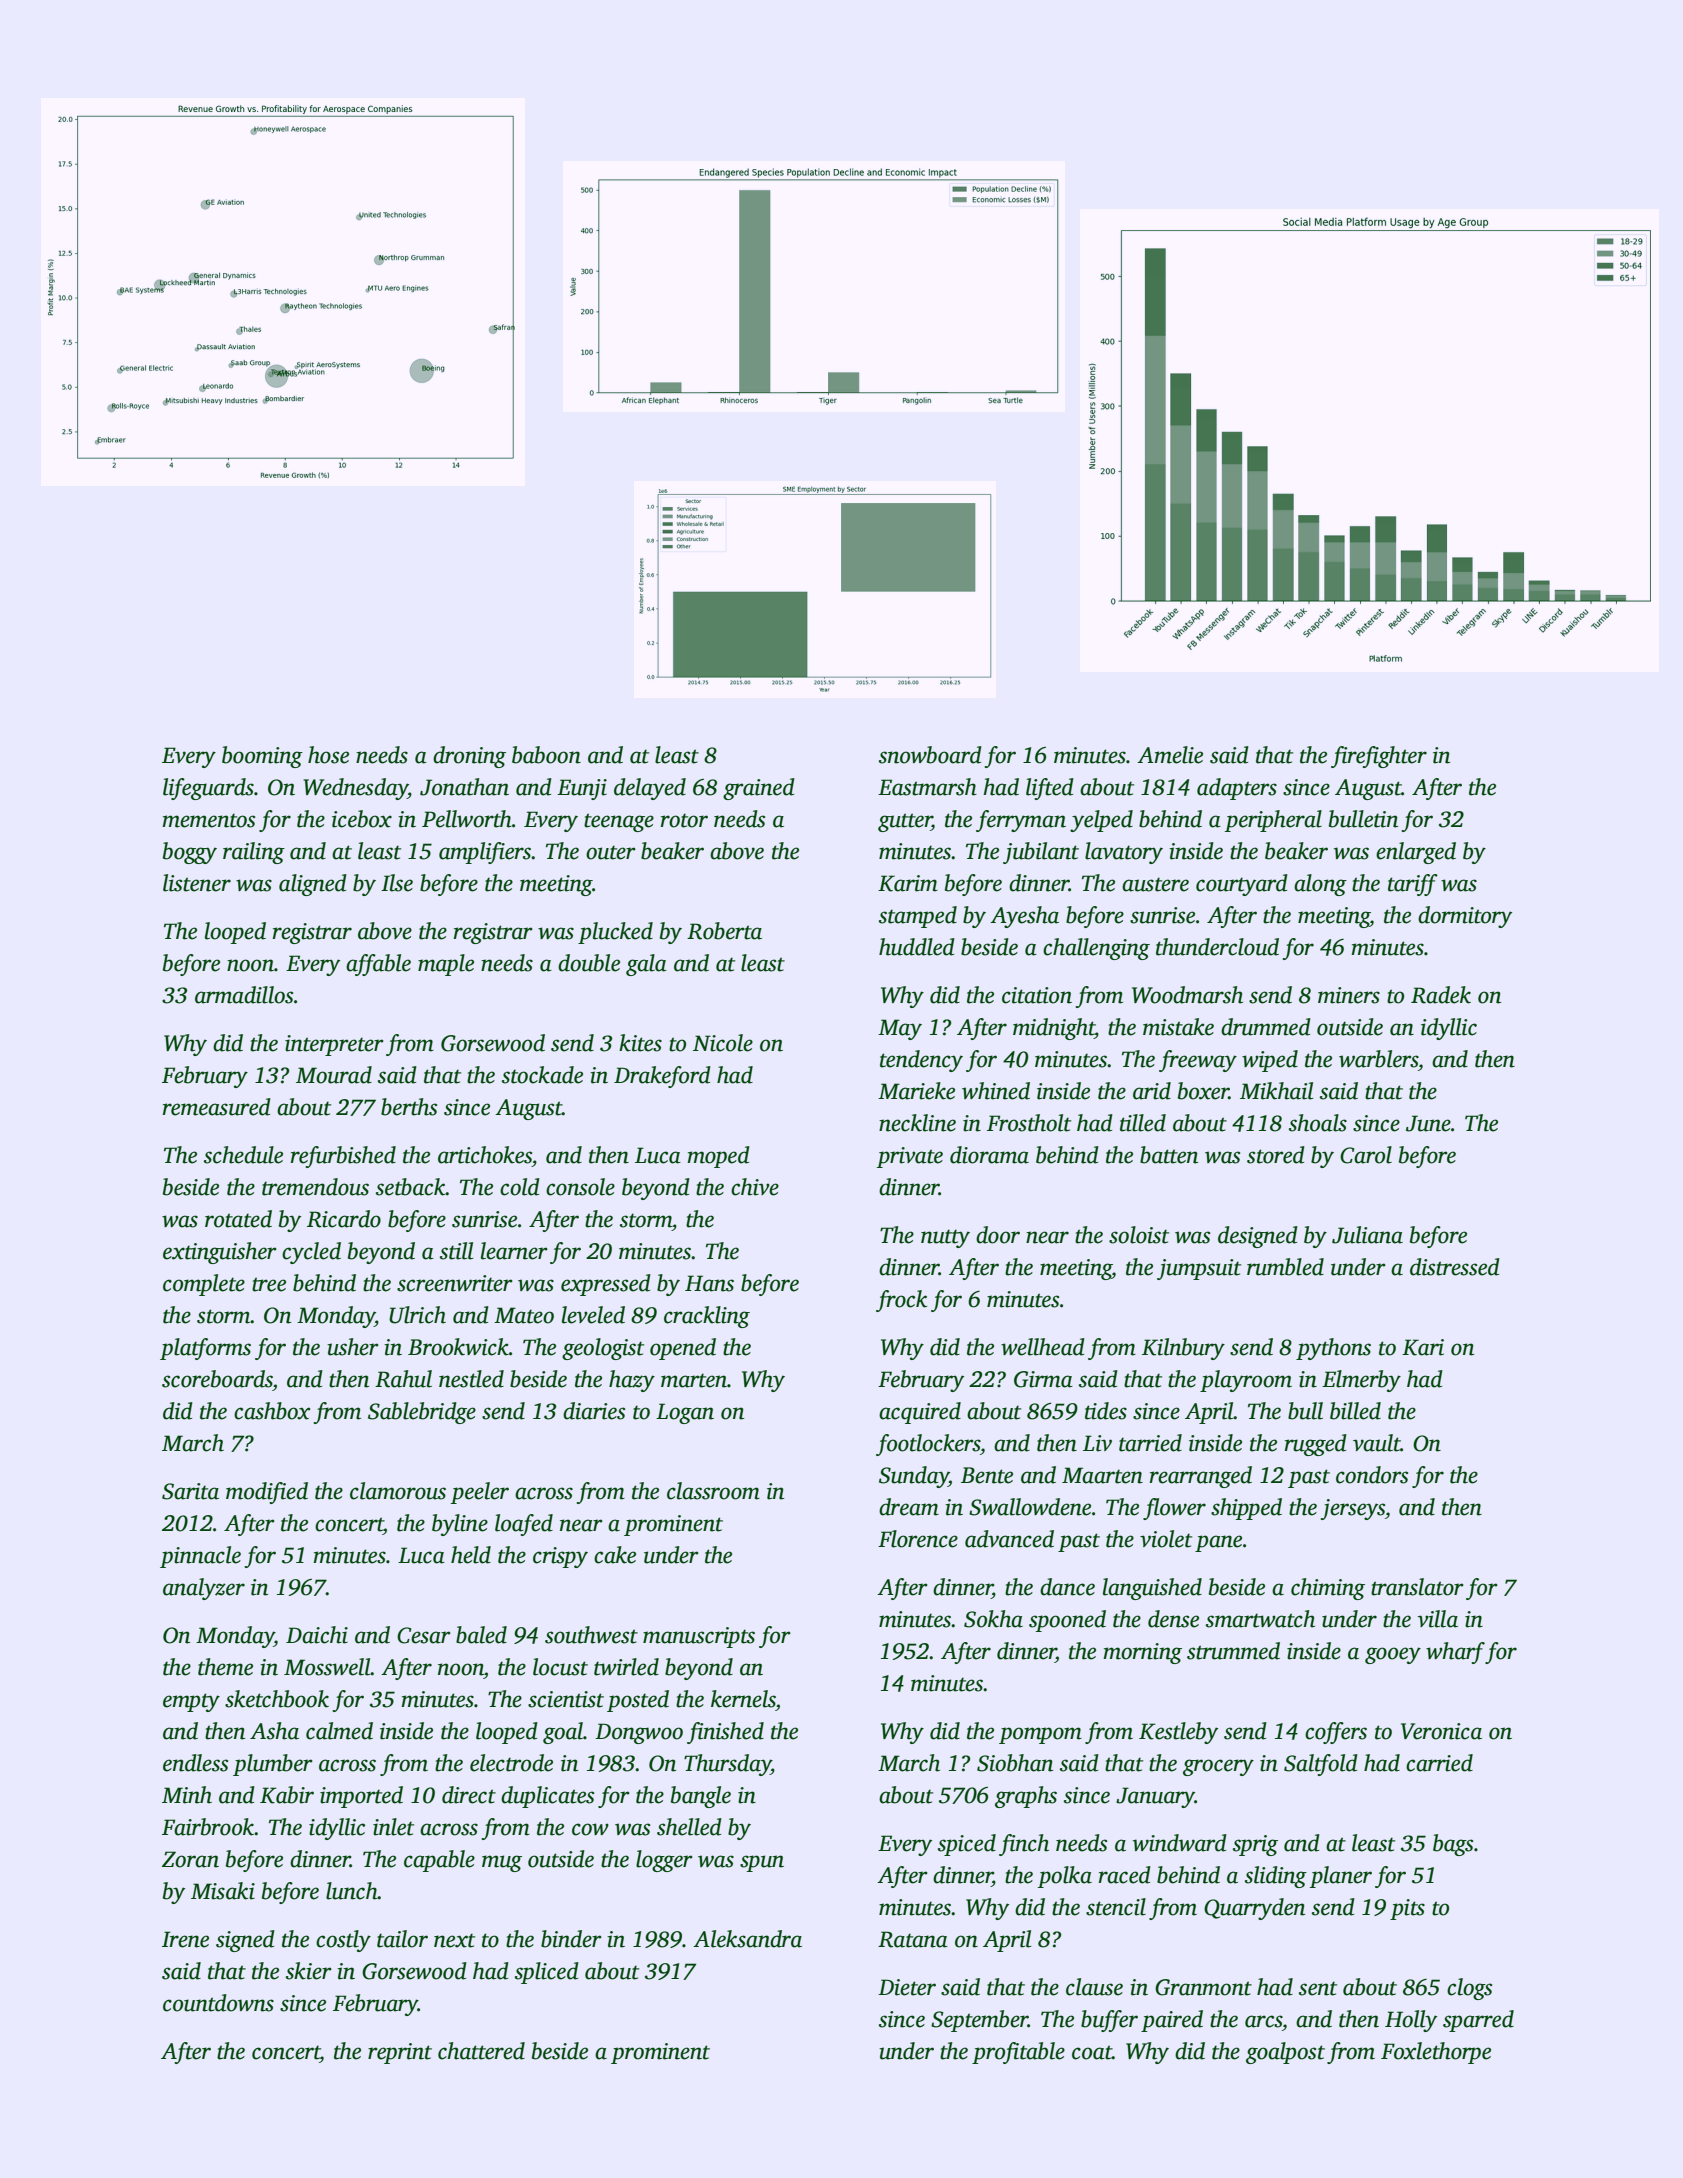  What do you see at coordinates (1379, 757) in the page?
I see `firefighter` at bounding box center [1379, 757].
